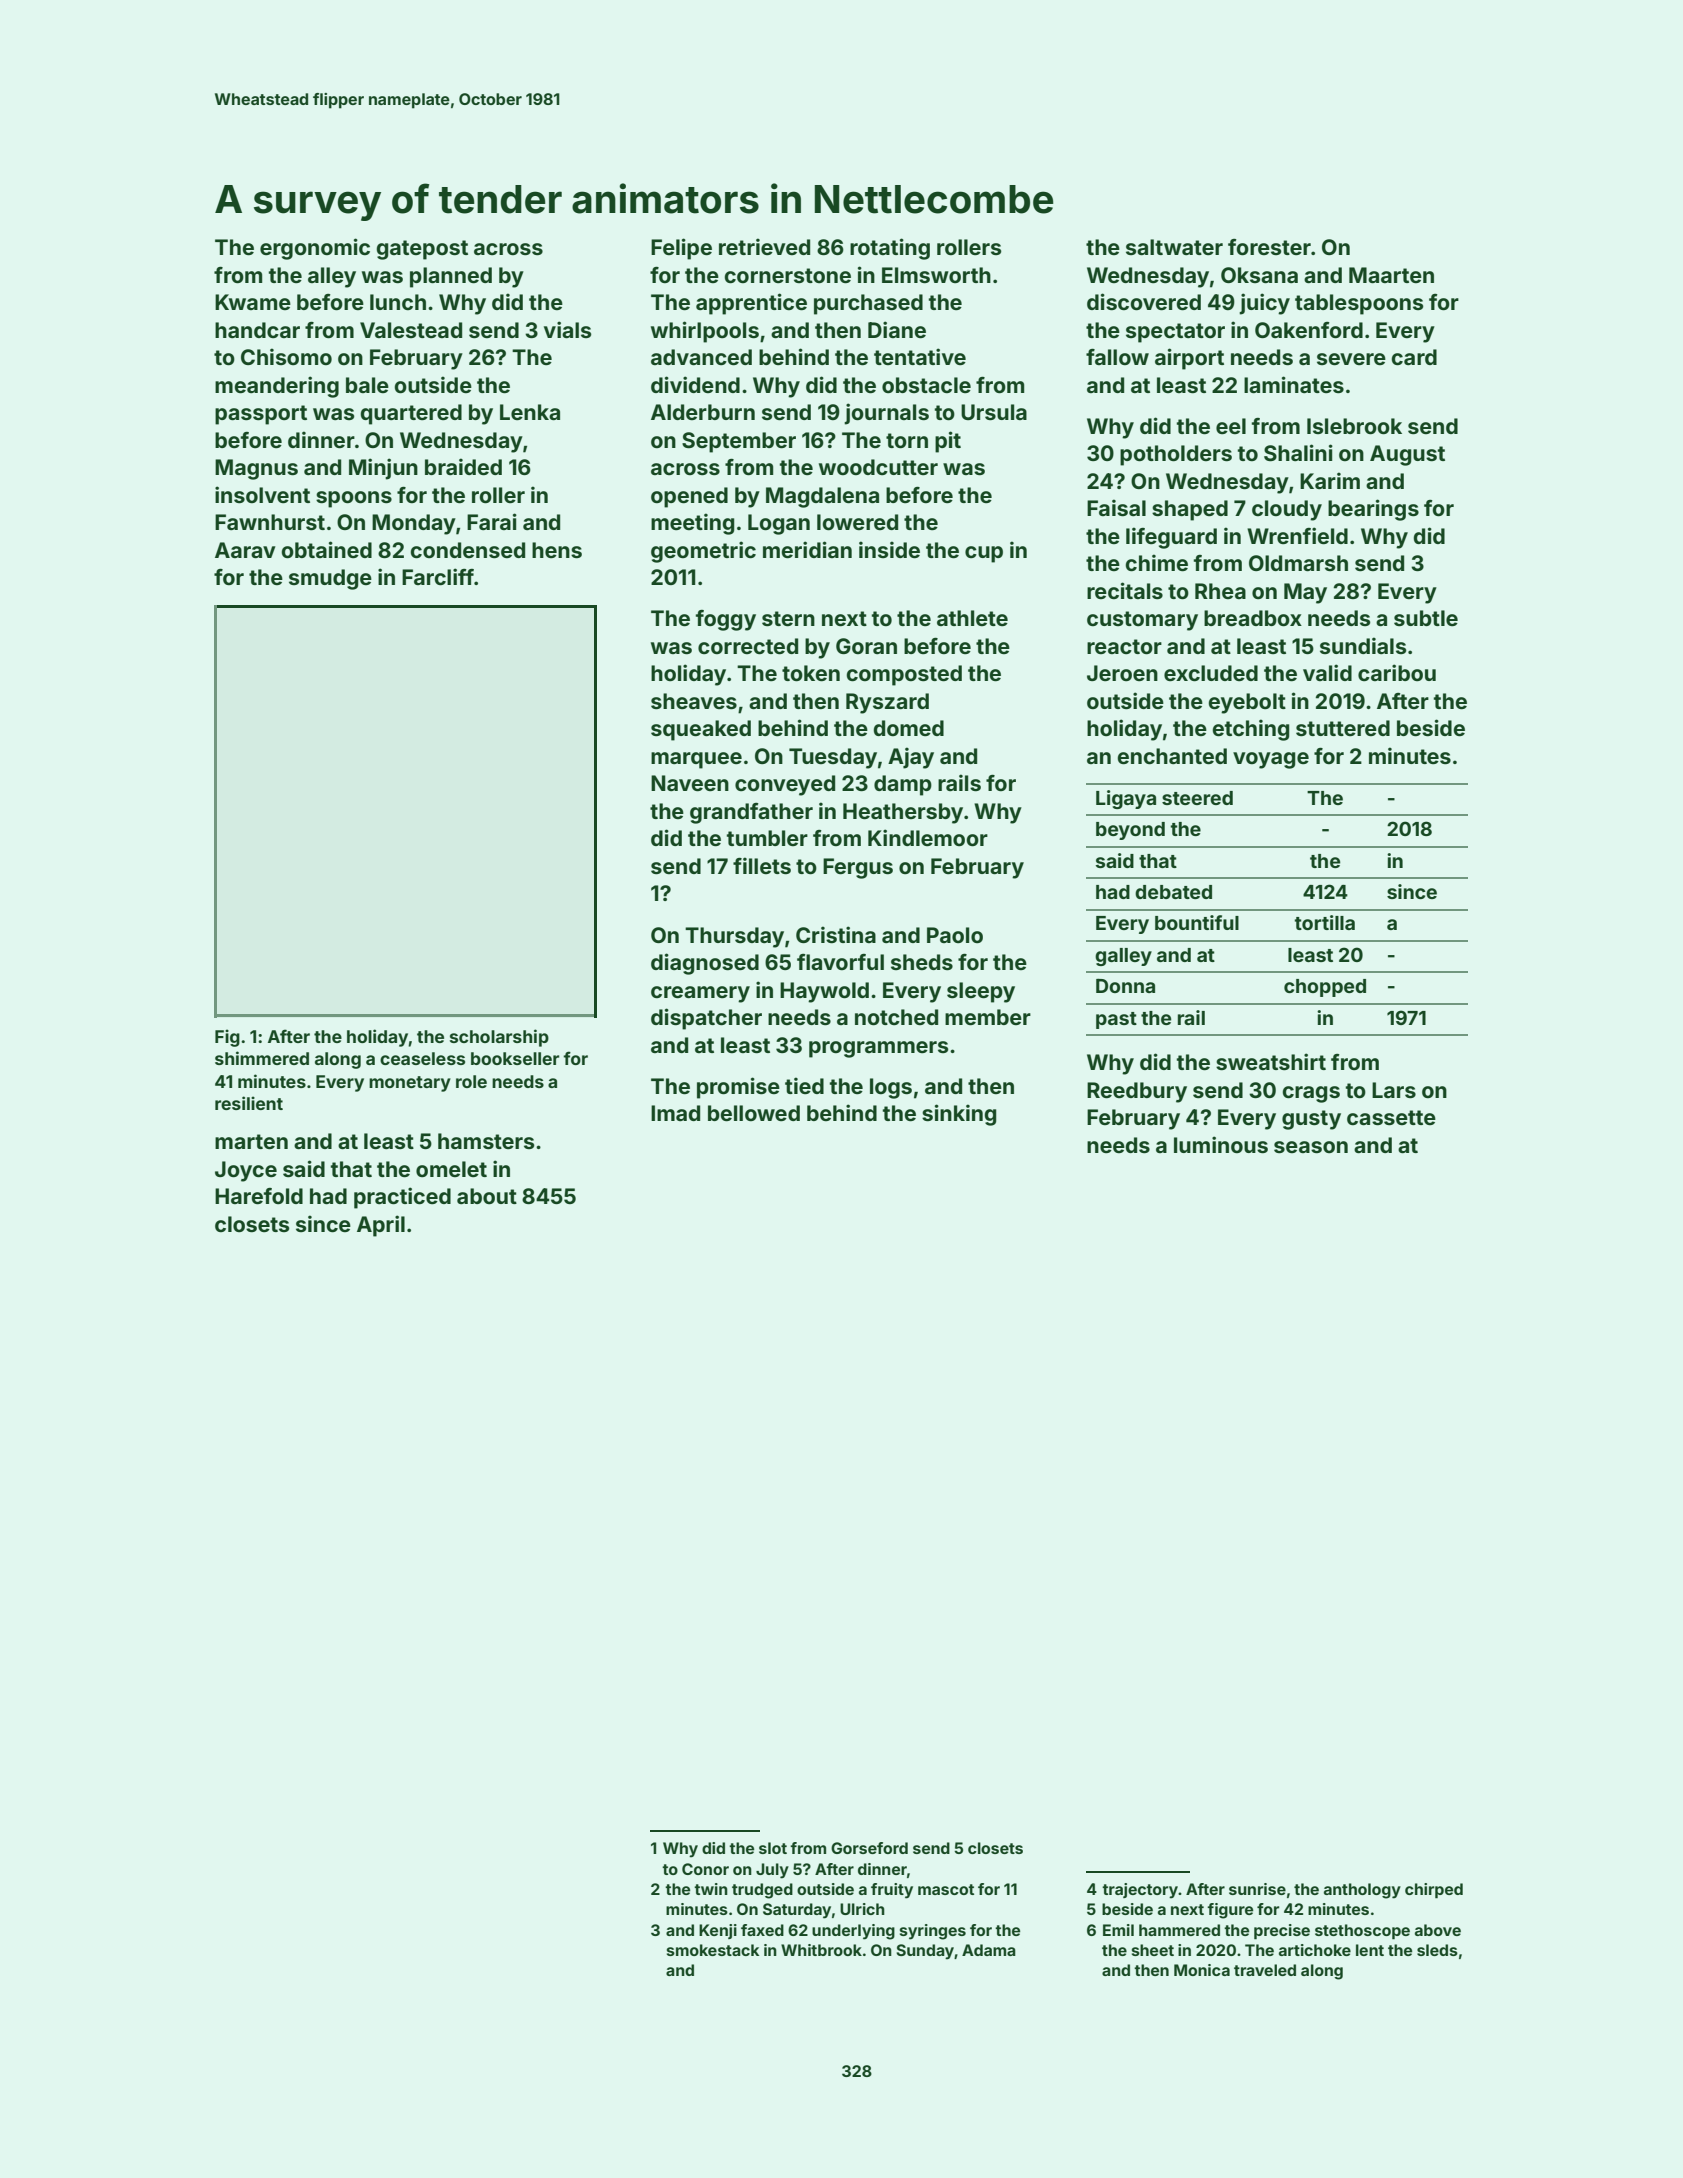 This image has height=2178, width=1683. I want to click on hamsters, so click(486, 1141).
